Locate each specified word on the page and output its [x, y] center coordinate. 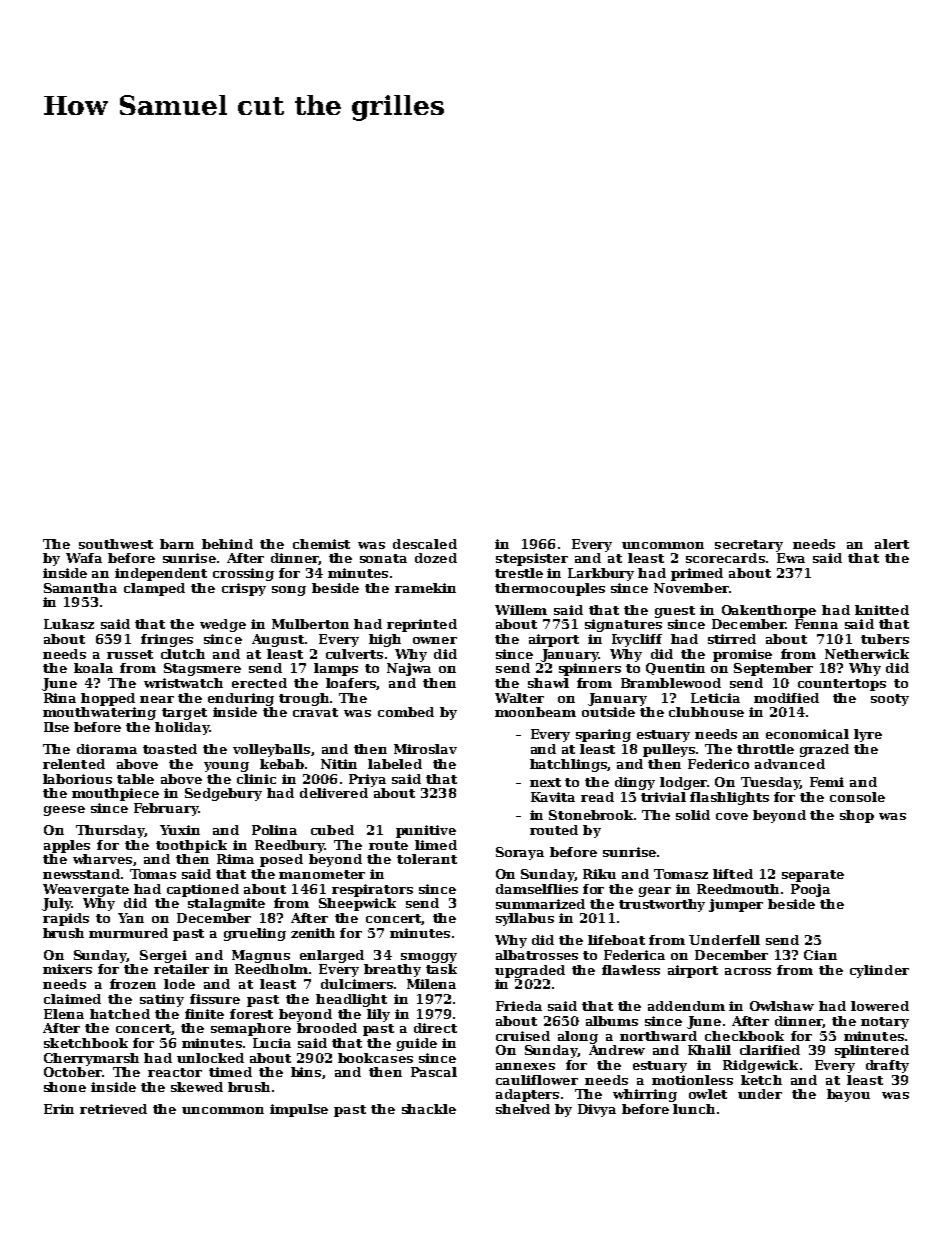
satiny [162, 1000]
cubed [332, 830]
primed [697, 574]
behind [227, 544]
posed [281, 860]
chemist [321, 544]
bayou [848, 1095]
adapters [527, 1095]
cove [732, 816]
